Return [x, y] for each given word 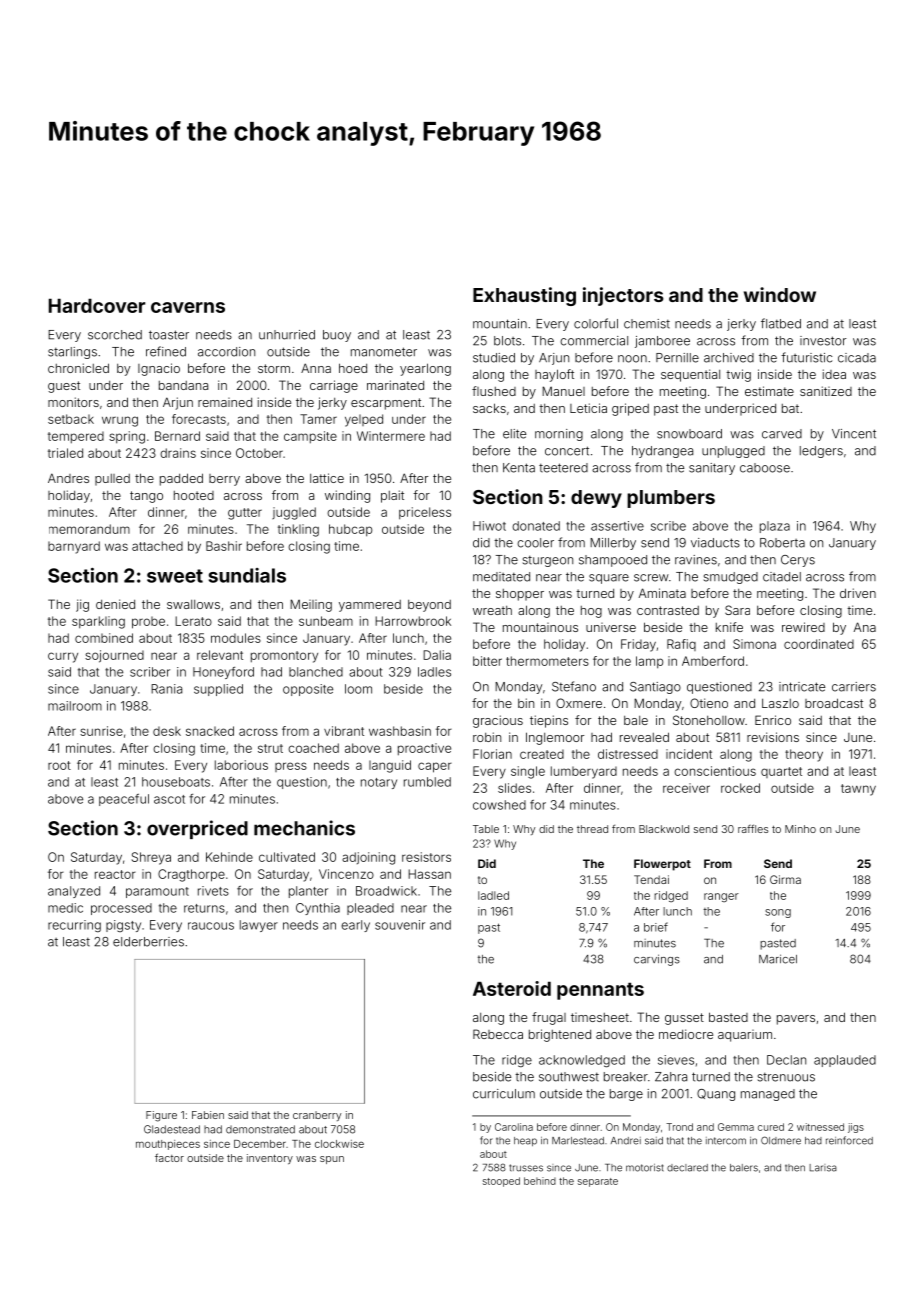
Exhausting [524, 296]
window [780, 294]
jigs [856, 1128]
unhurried [287, 335]
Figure [161, 1116]
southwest [569, 1077]
